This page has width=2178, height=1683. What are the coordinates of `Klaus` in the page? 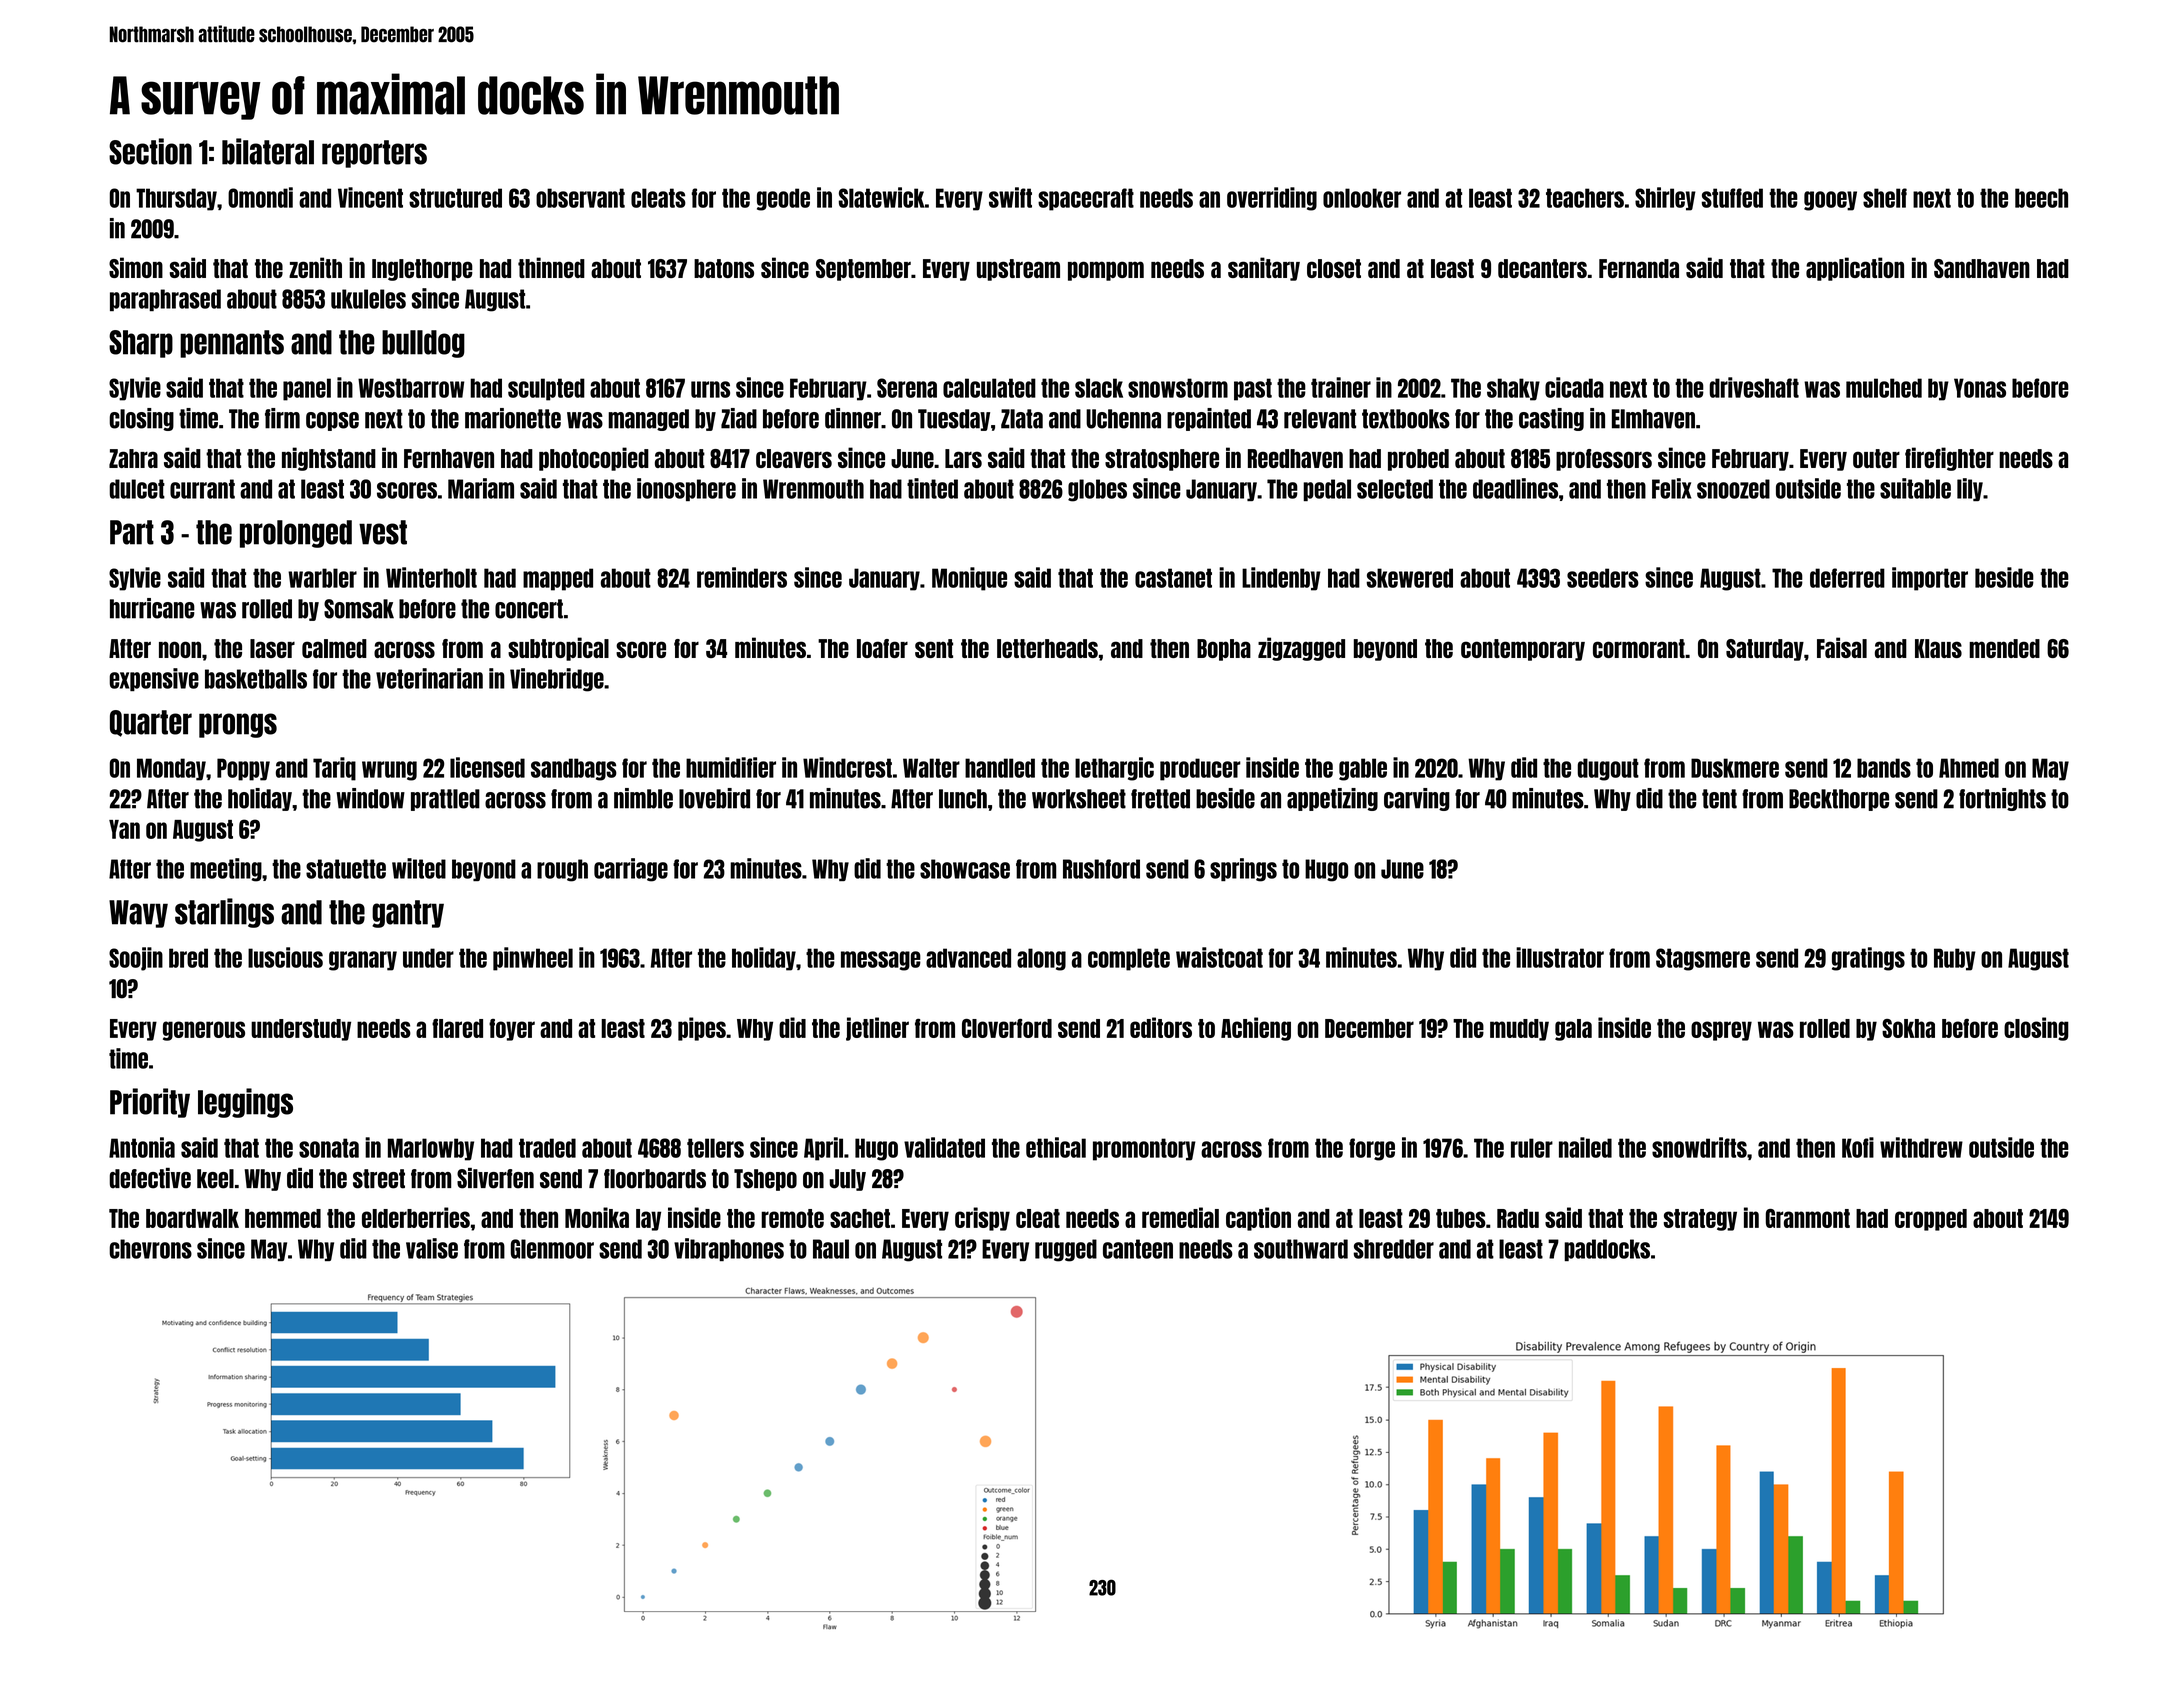 It's located at (1938, 648).
